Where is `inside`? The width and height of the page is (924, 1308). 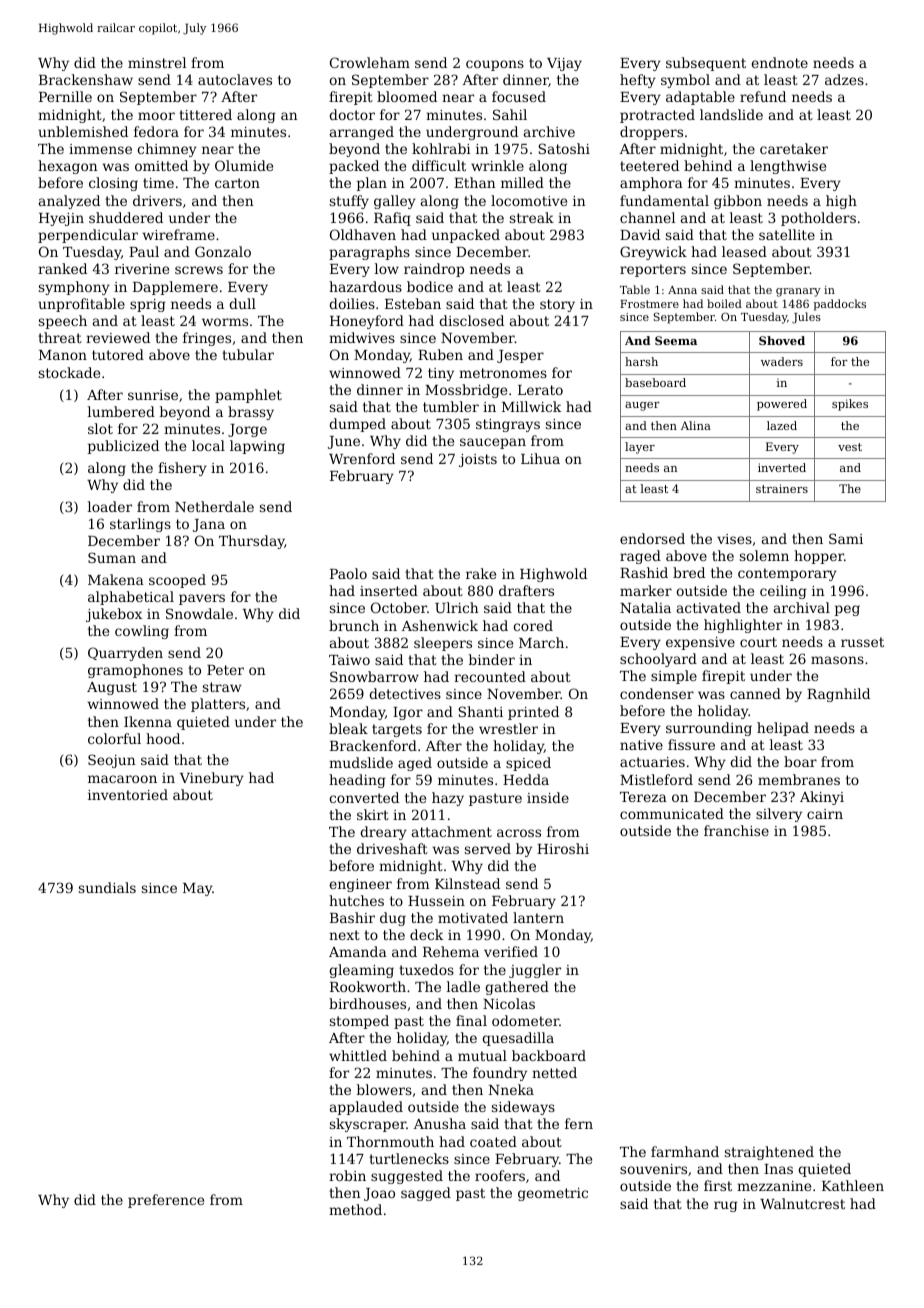 inside is located at coordinates (548, 797).
